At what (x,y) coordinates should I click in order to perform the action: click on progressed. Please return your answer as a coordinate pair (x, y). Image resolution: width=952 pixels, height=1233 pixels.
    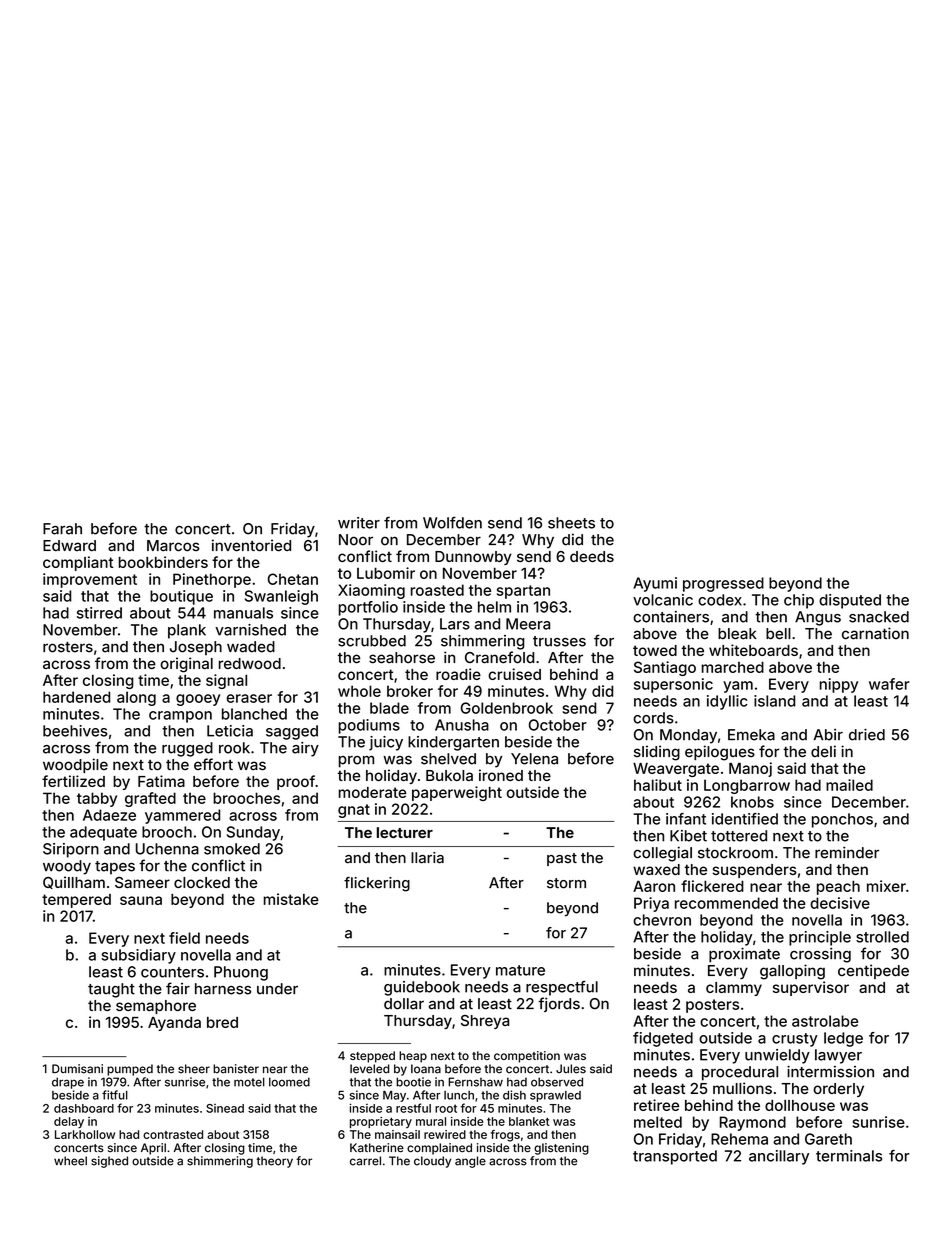
    Looking at the image, I should click on (723, 584).
